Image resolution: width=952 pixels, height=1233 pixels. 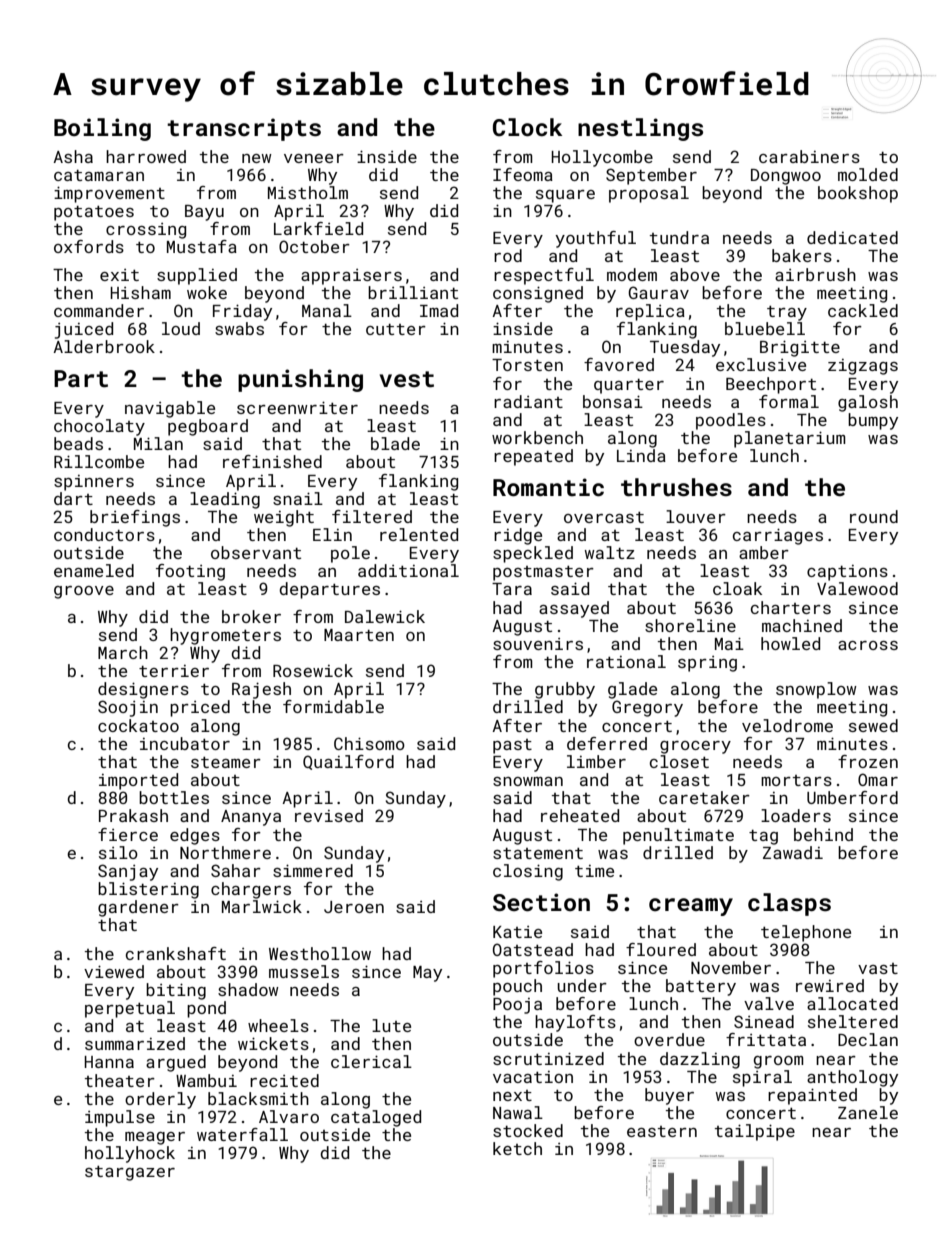 What do you see at coordinates (695, 747) in the screenshot?
I see `grocery` at bounding box center [695, 747].
